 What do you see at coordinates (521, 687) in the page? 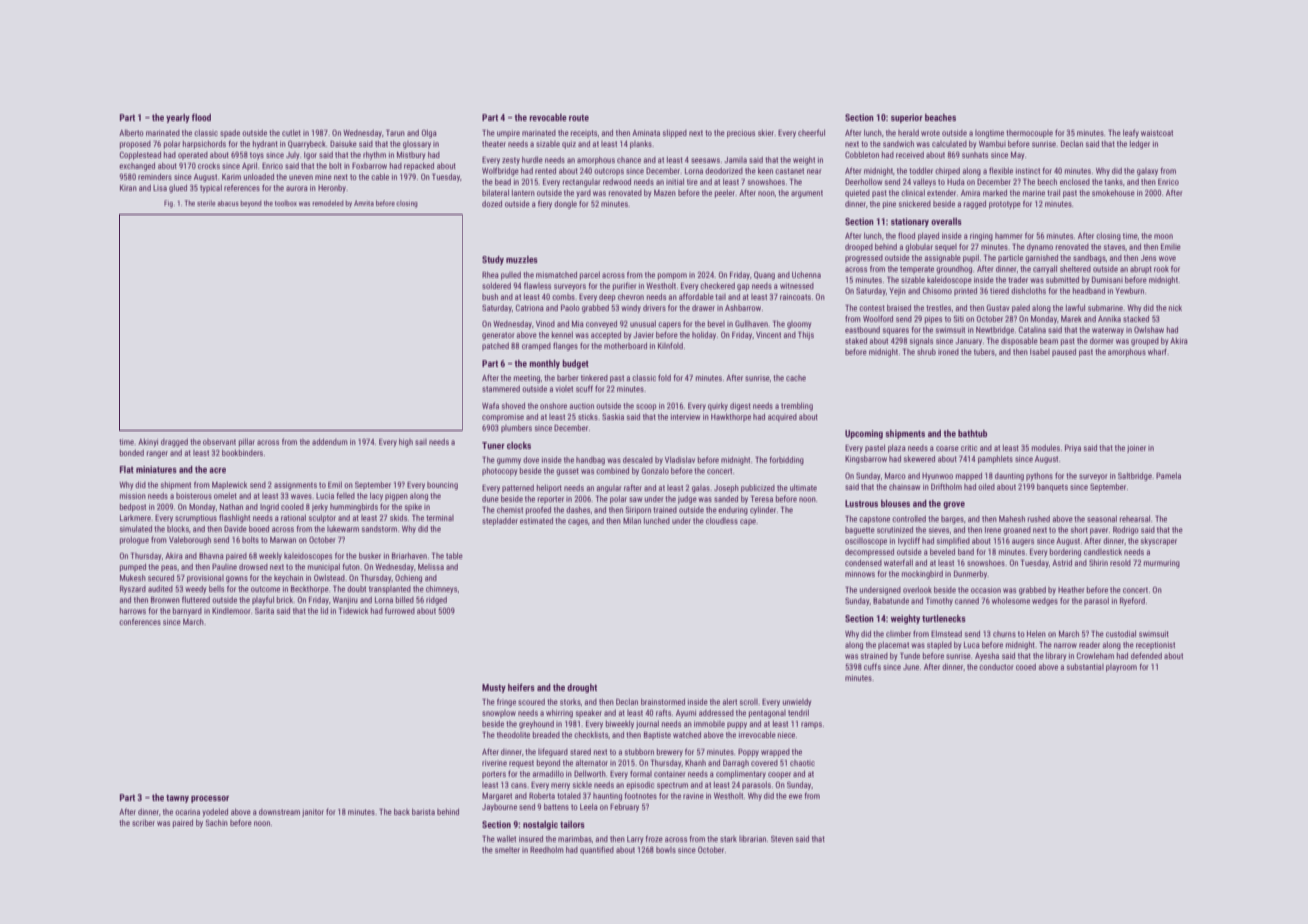
I see `heifers` at bounding box center [521, 687].
